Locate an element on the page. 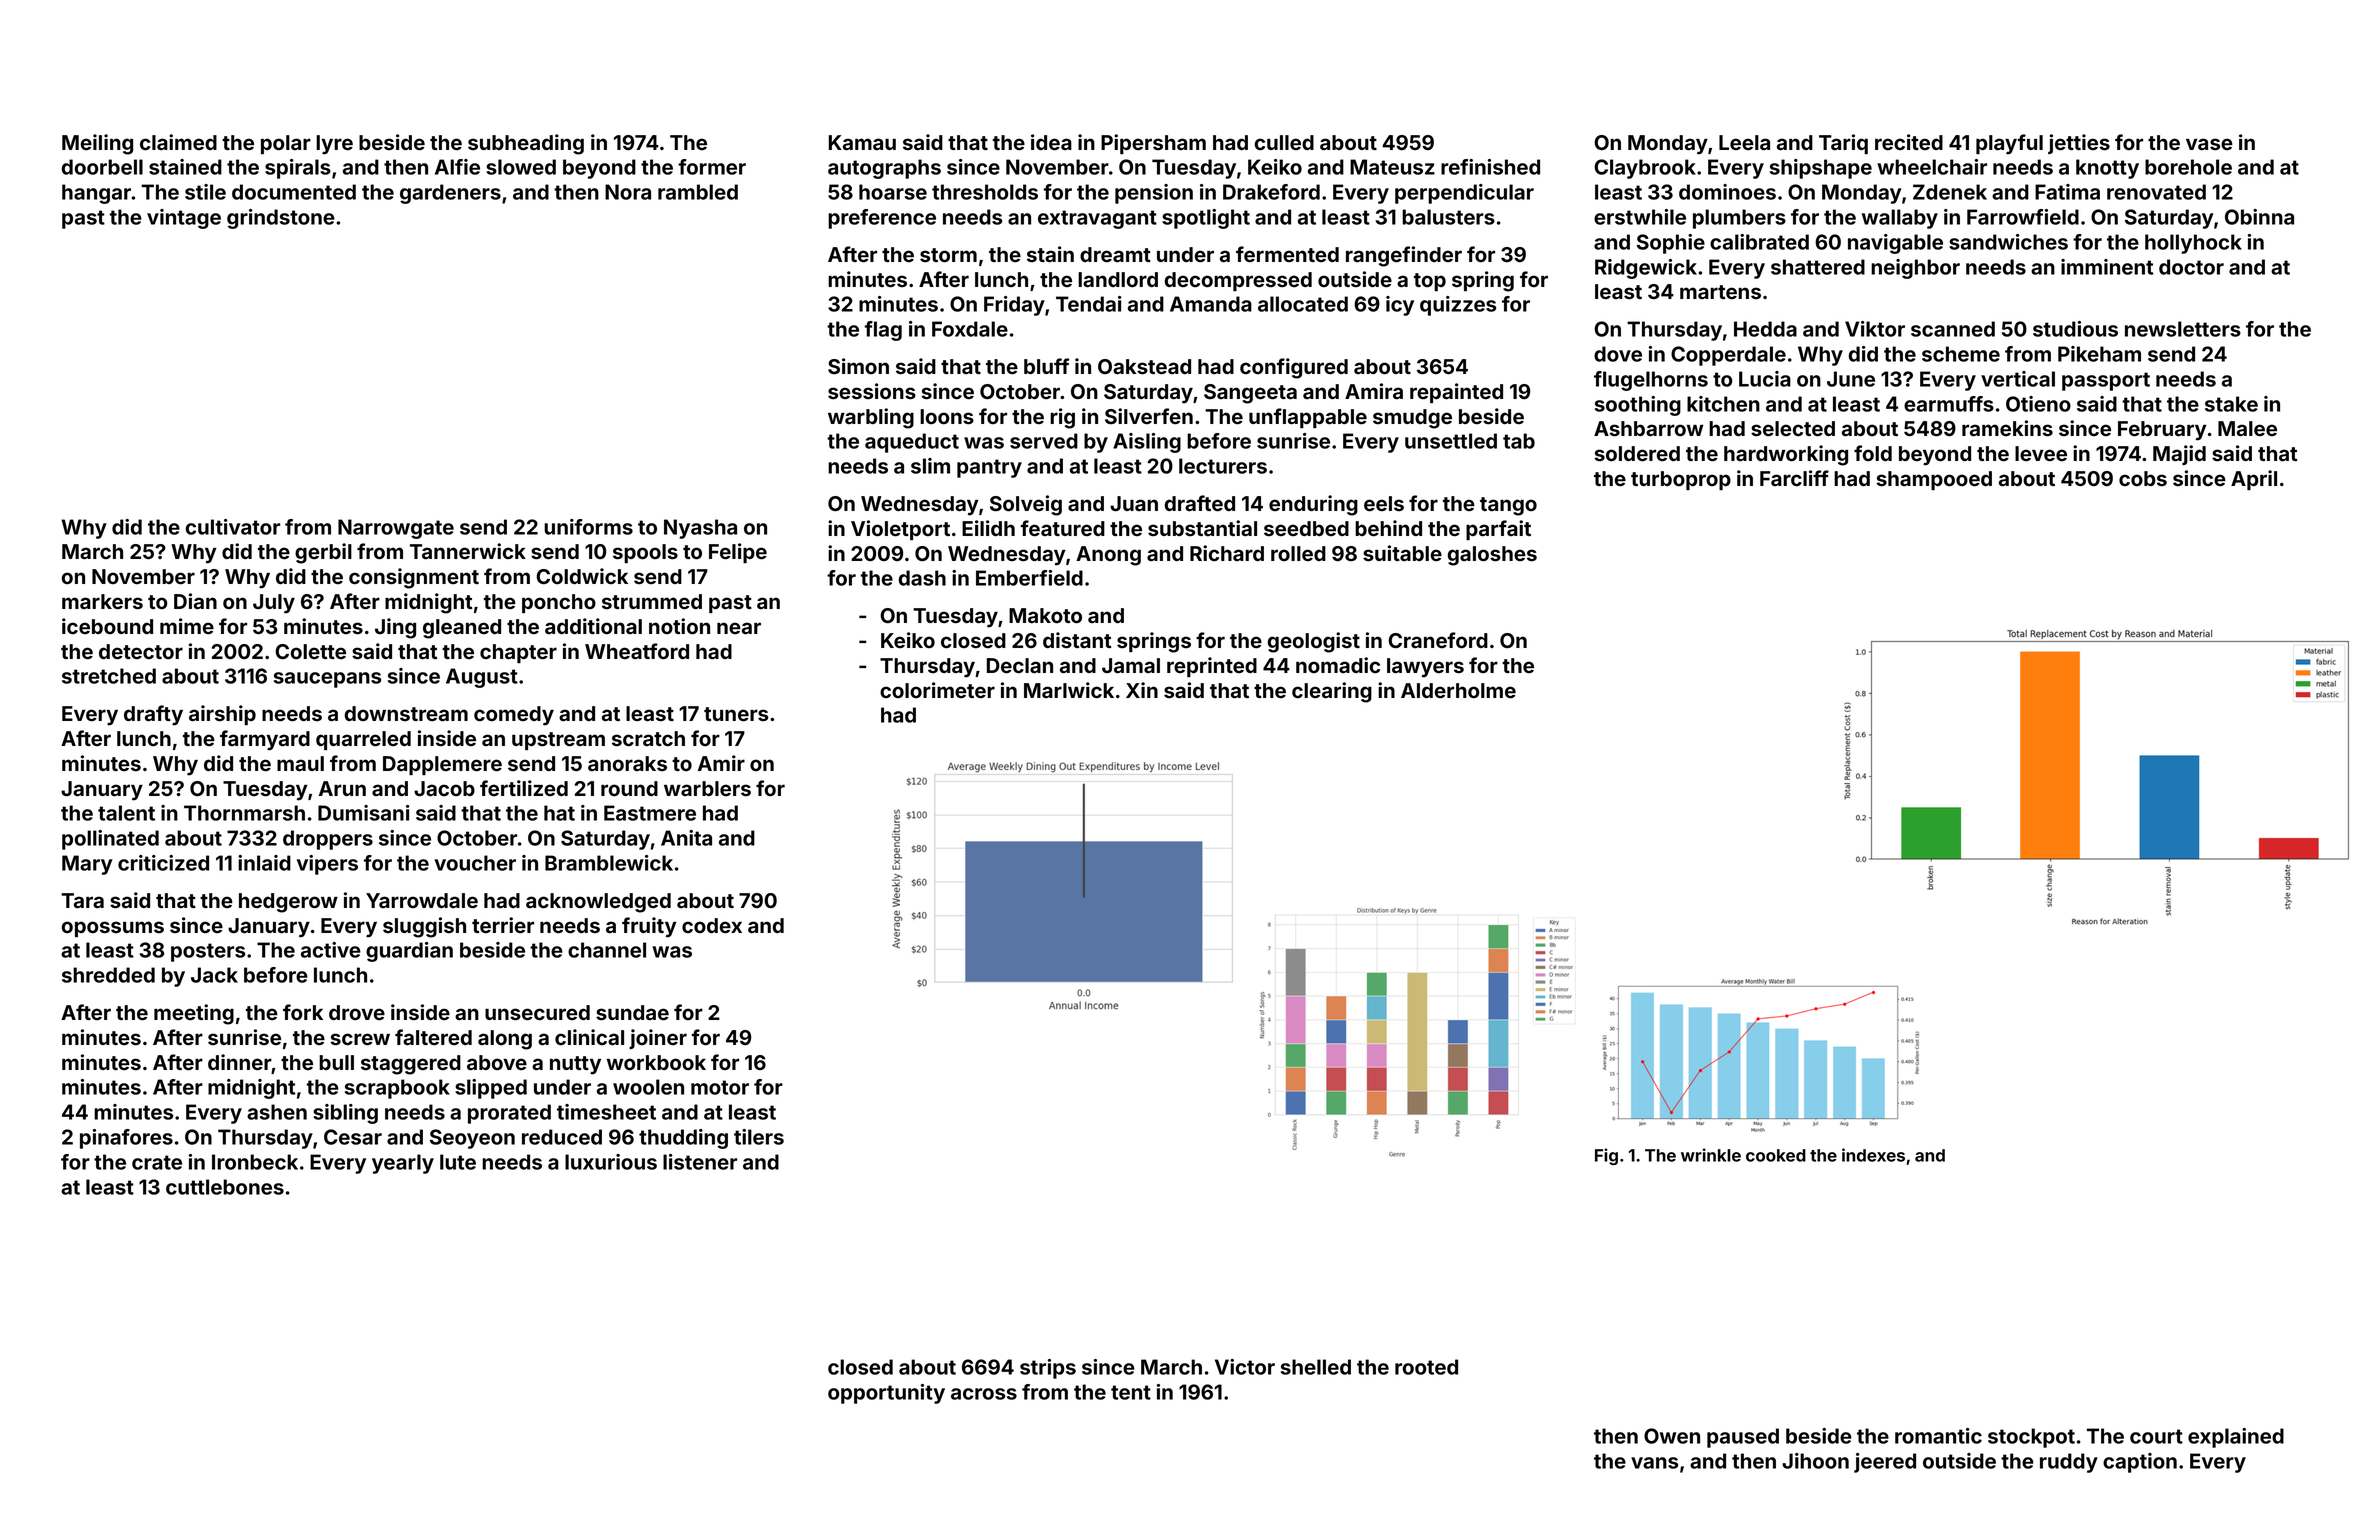 Image resolution: width=2380 pixels, height=1540 pixels. opportunity is located at coordinates (886, 1394).
